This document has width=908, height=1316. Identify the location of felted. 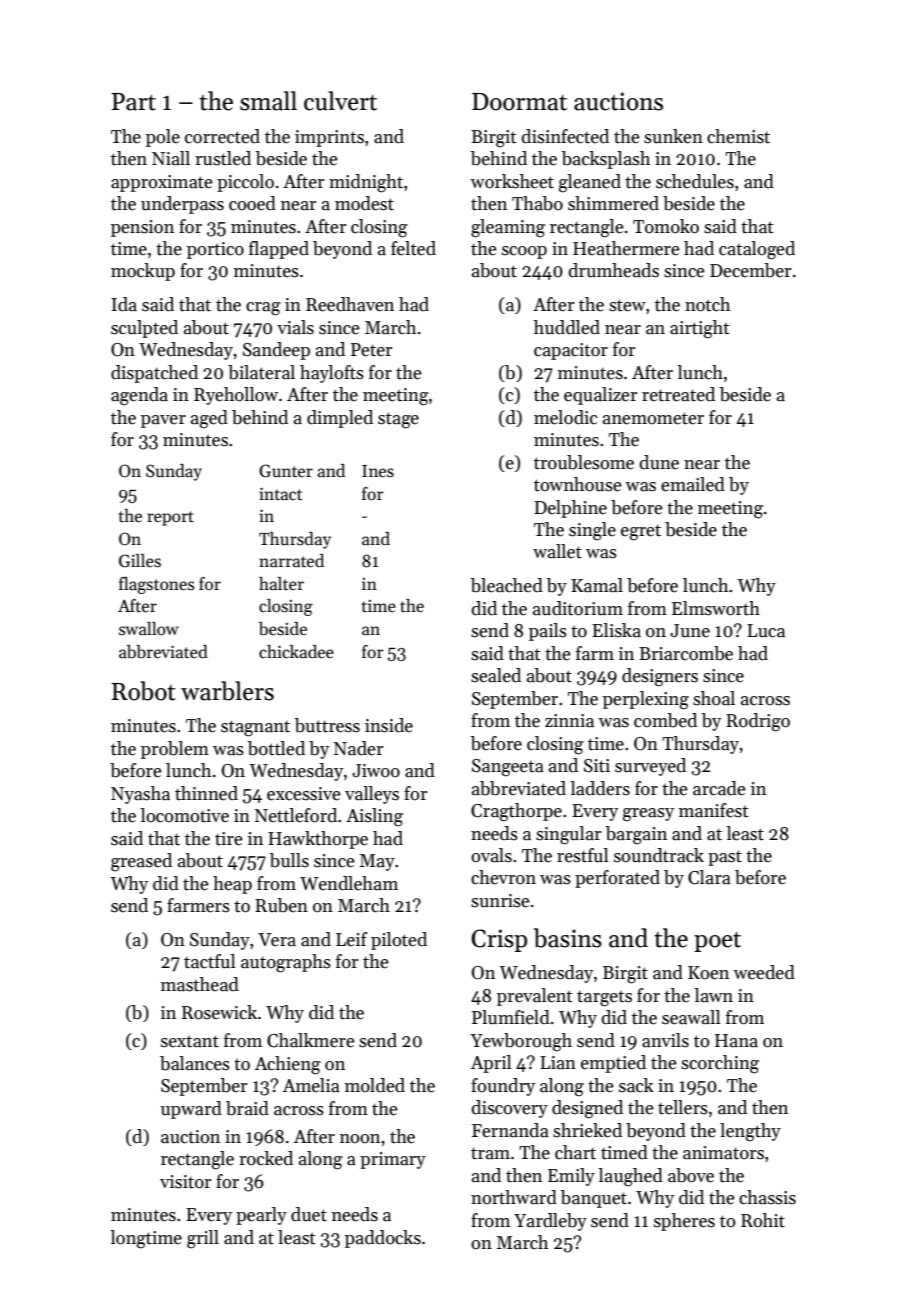
(413, 248).
